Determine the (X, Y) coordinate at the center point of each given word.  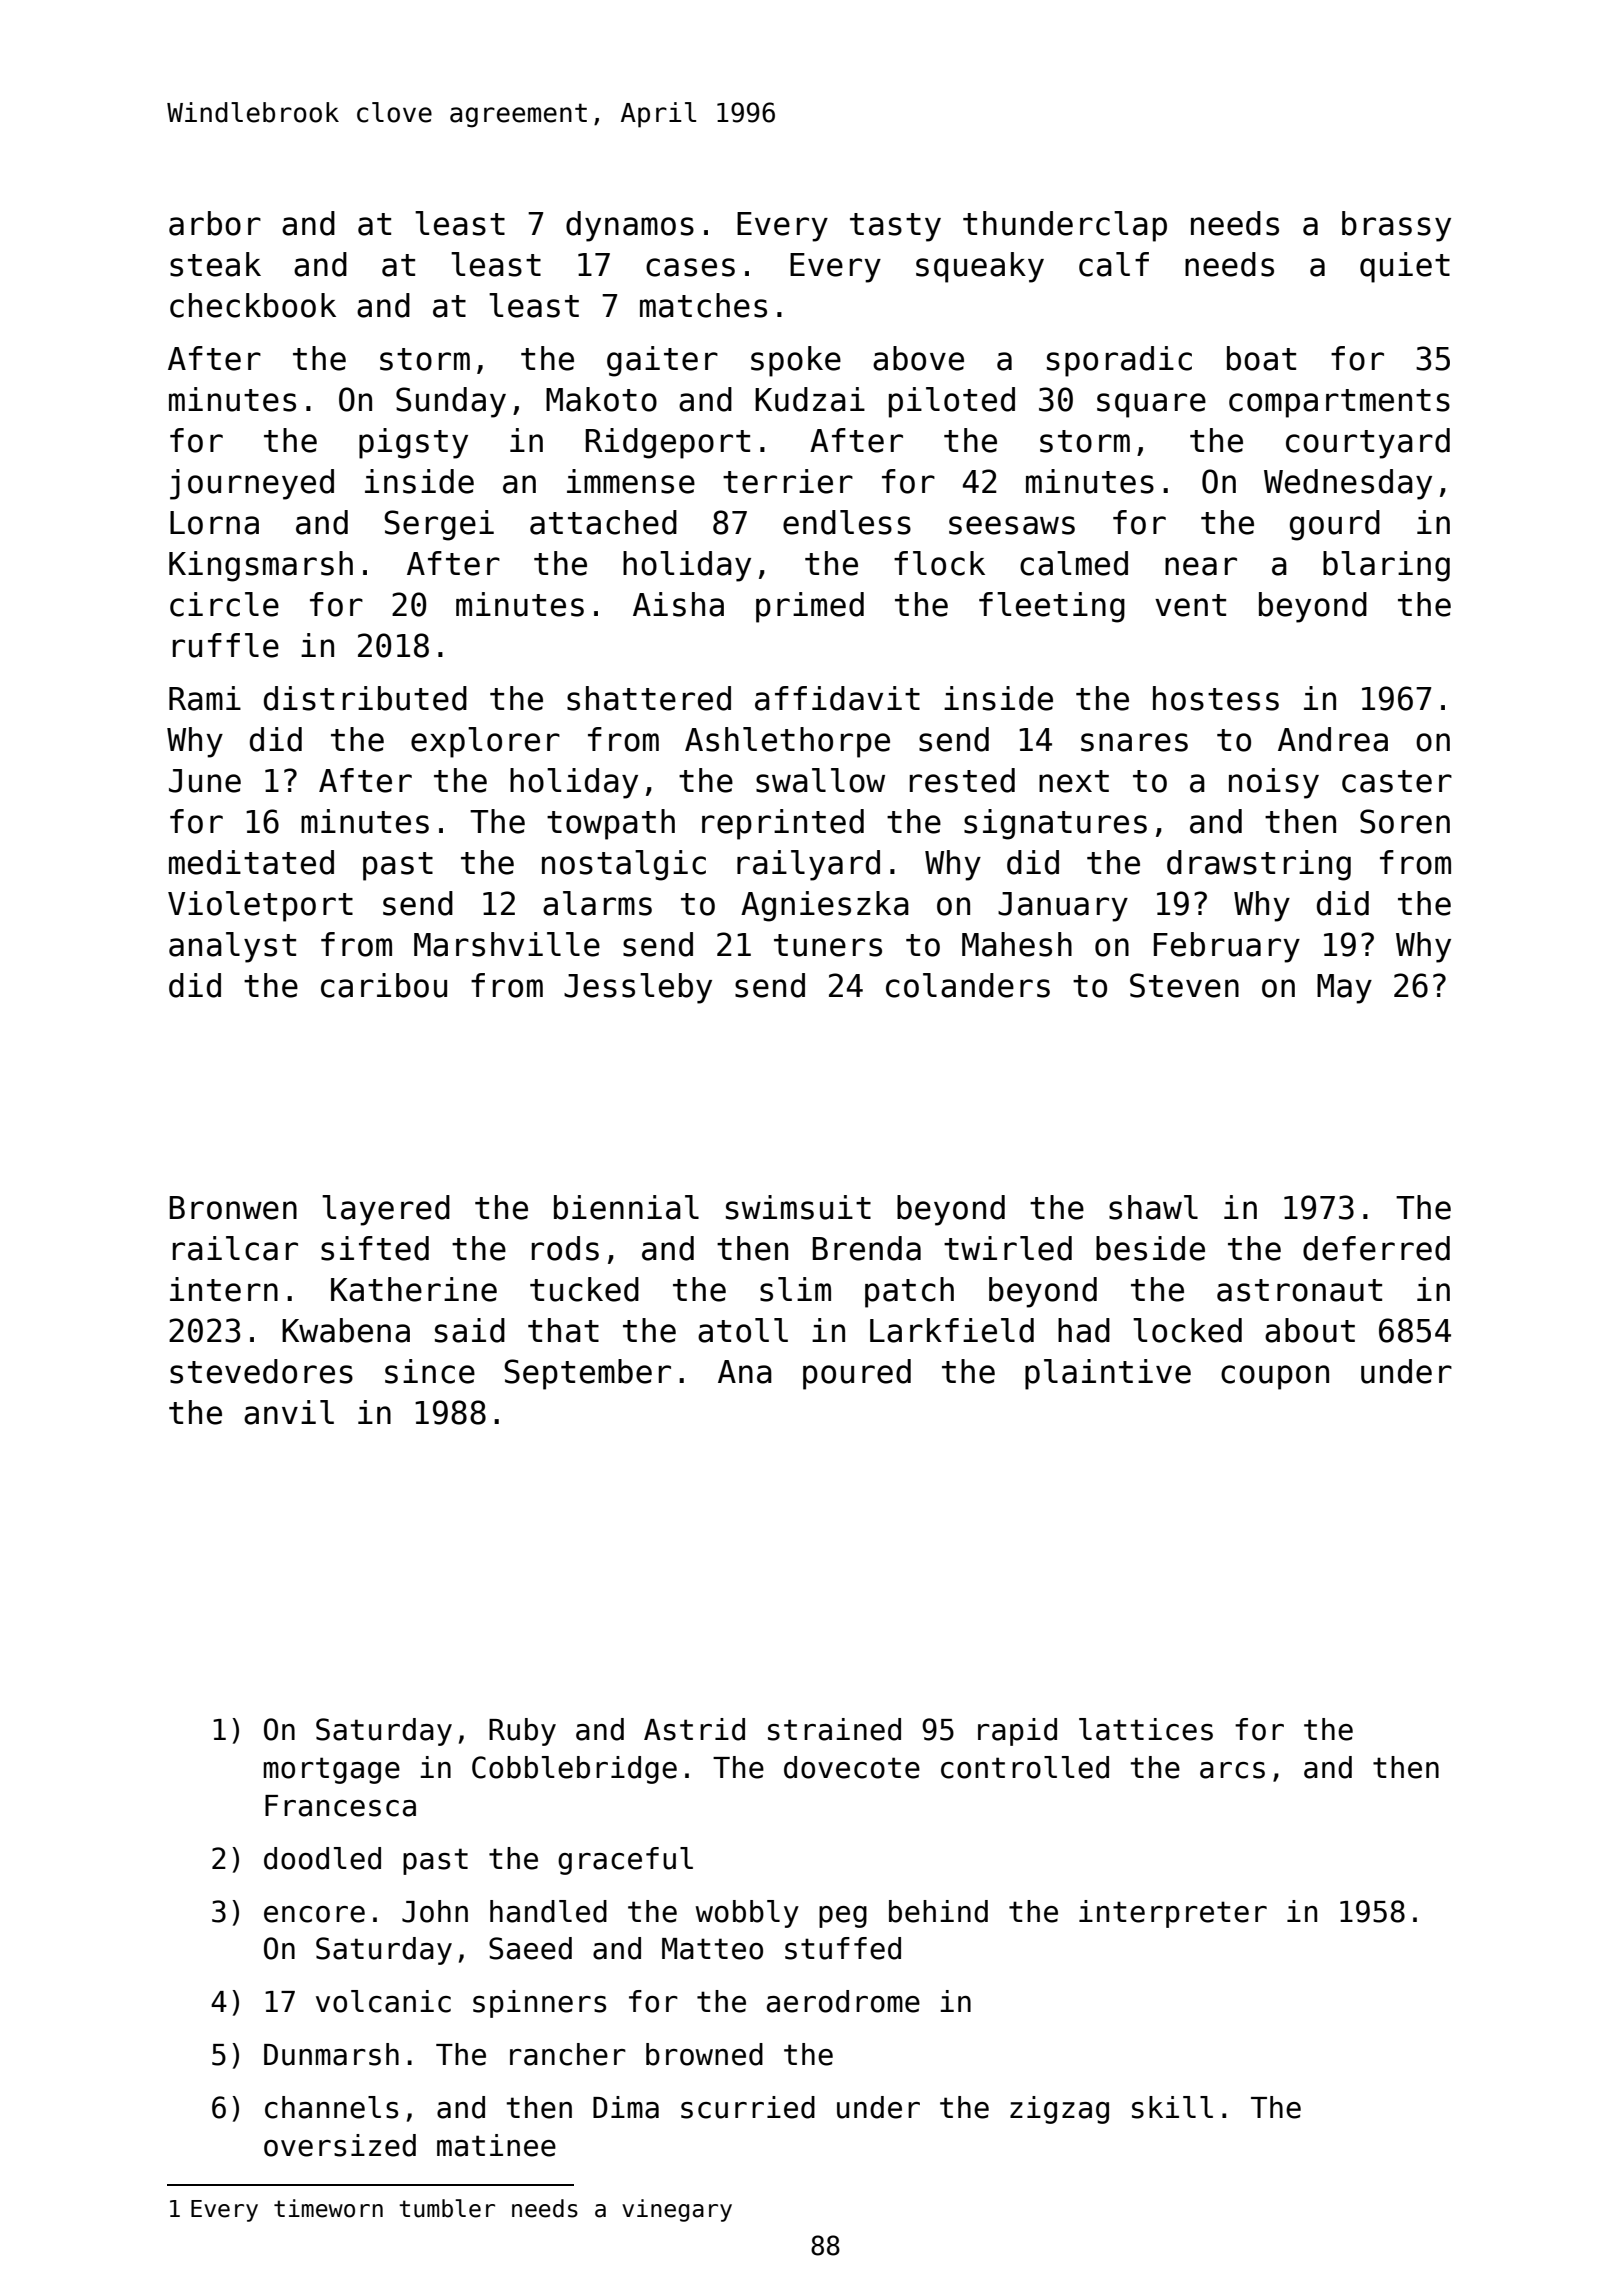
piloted (952, 402)
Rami (205, 698)
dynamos (630, 226)
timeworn (328, 2208)
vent (1190, 605)
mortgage (332, 1770)
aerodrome (843, 2001)
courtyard (1368, 443)
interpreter (1173, 1914)
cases (690, 267)
